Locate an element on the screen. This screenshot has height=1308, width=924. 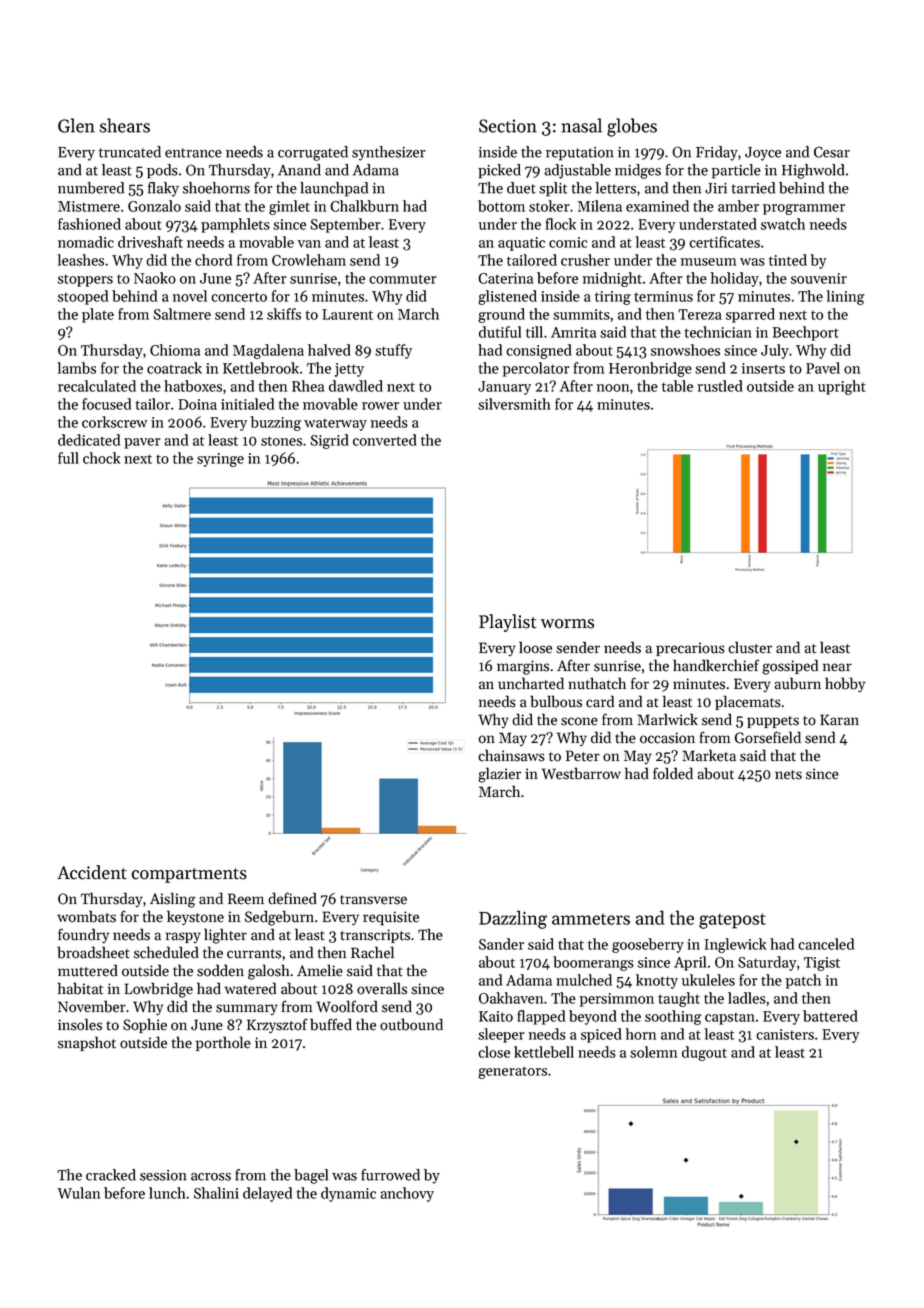
shears is located at coordinates (124, 125).
